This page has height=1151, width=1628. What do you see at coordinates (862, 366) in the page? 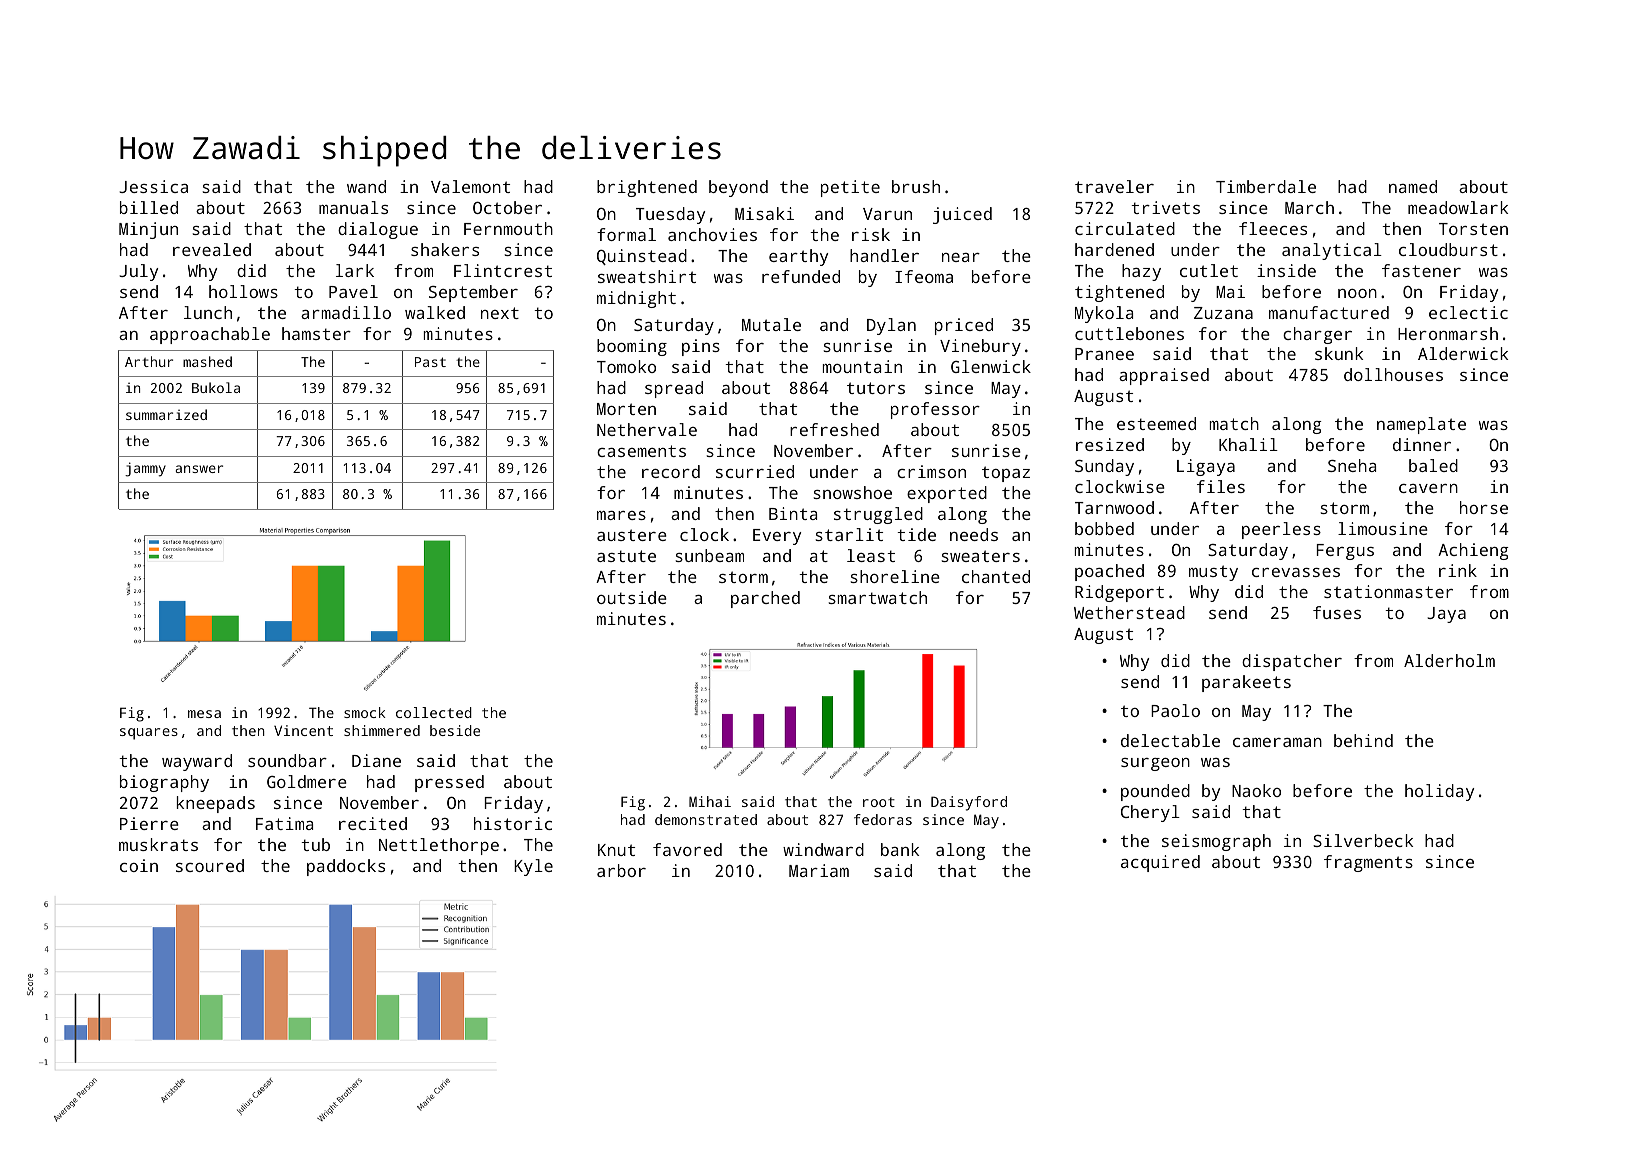
I see `mountain` at bounding box center [862, 366].
